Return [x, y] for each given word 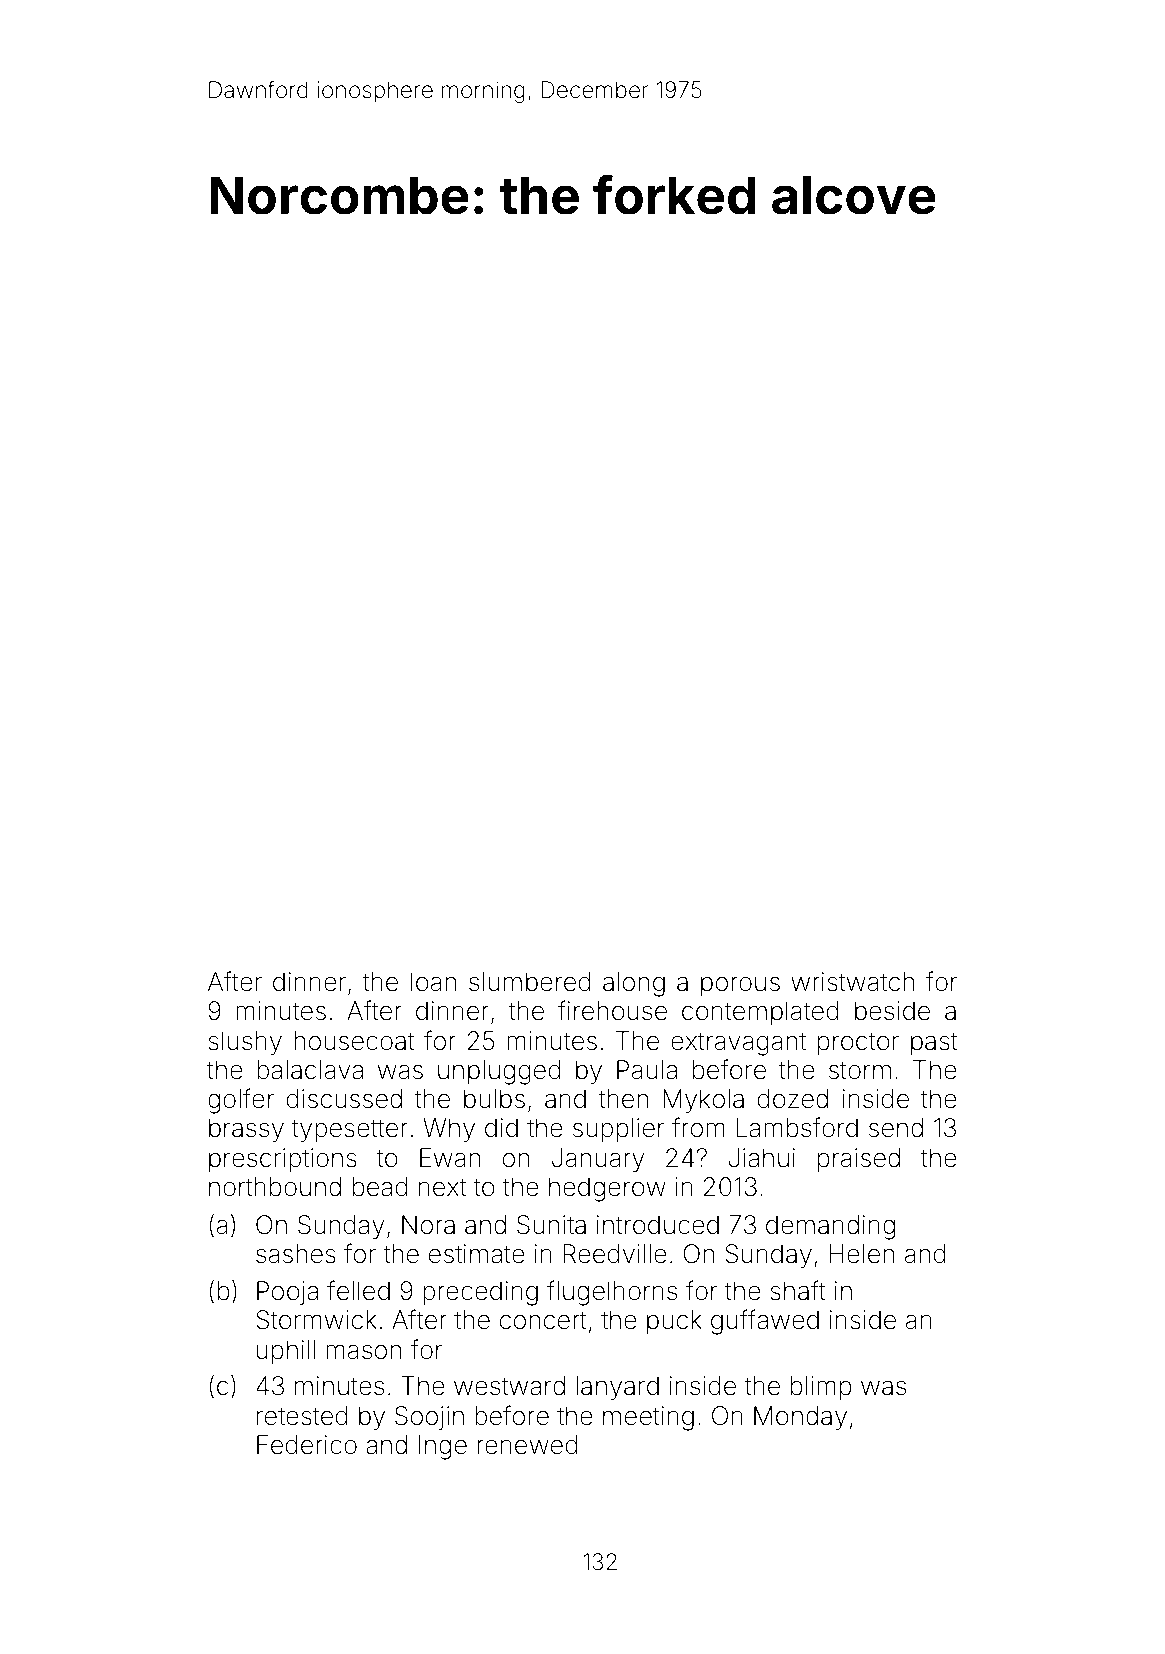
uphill [286, 1352]
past [934, 1043]
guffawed [765, 1322]
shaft [798, 1290]
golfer [241, 1101]
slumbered [530, 982]
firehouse [612, 1010]
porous [740, 986]
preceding [480, 1293]
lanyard [617, 1388]
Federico [307, 1445]
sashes [296, 1254]
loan [433, 982]
